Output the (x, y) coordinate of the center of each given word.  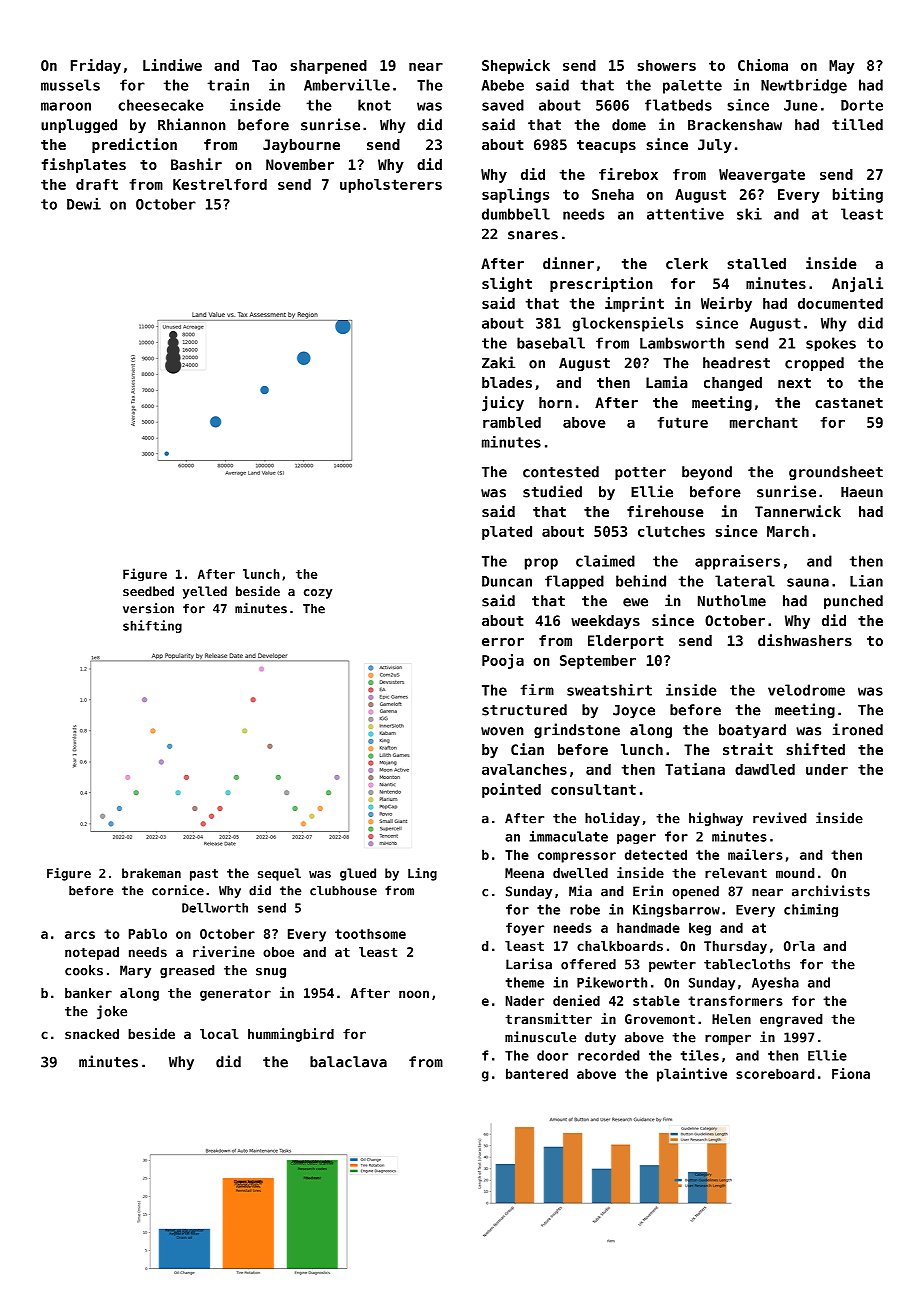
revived (779, 818)
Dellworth (215, 908)
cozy (318, 594)
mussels (70, 85)
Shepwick (516, 66)
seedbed (148, 591)
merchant (764, 422)
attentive (685, 214)
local (219, 1034)
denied (576, 1000)
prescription (601, 284)
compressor (577, 857)
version (148, 608)
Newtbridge (804, 86)
